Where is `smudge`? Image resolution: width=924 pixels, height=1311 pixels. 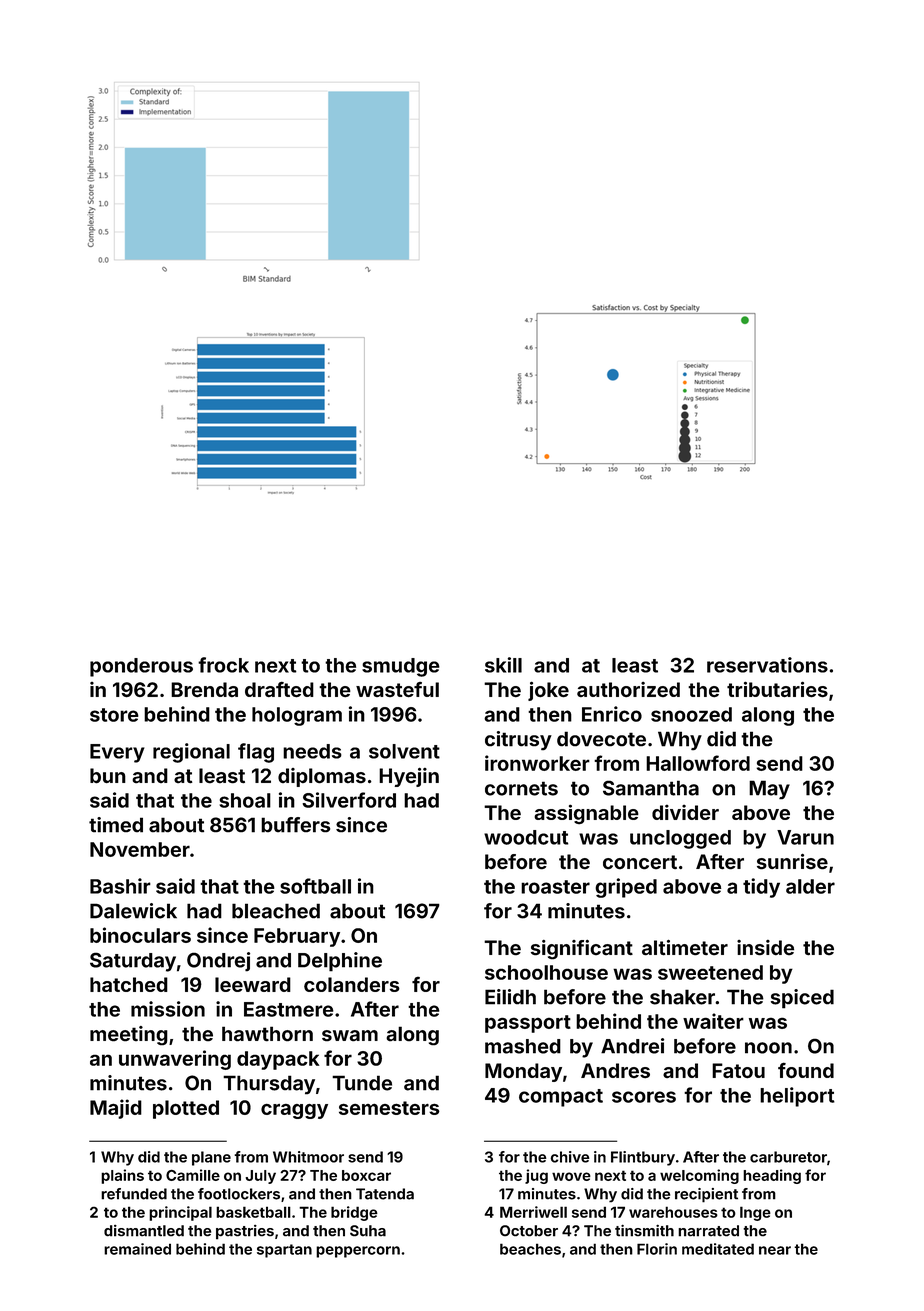
smudge is located at coordinates (401, 667).
